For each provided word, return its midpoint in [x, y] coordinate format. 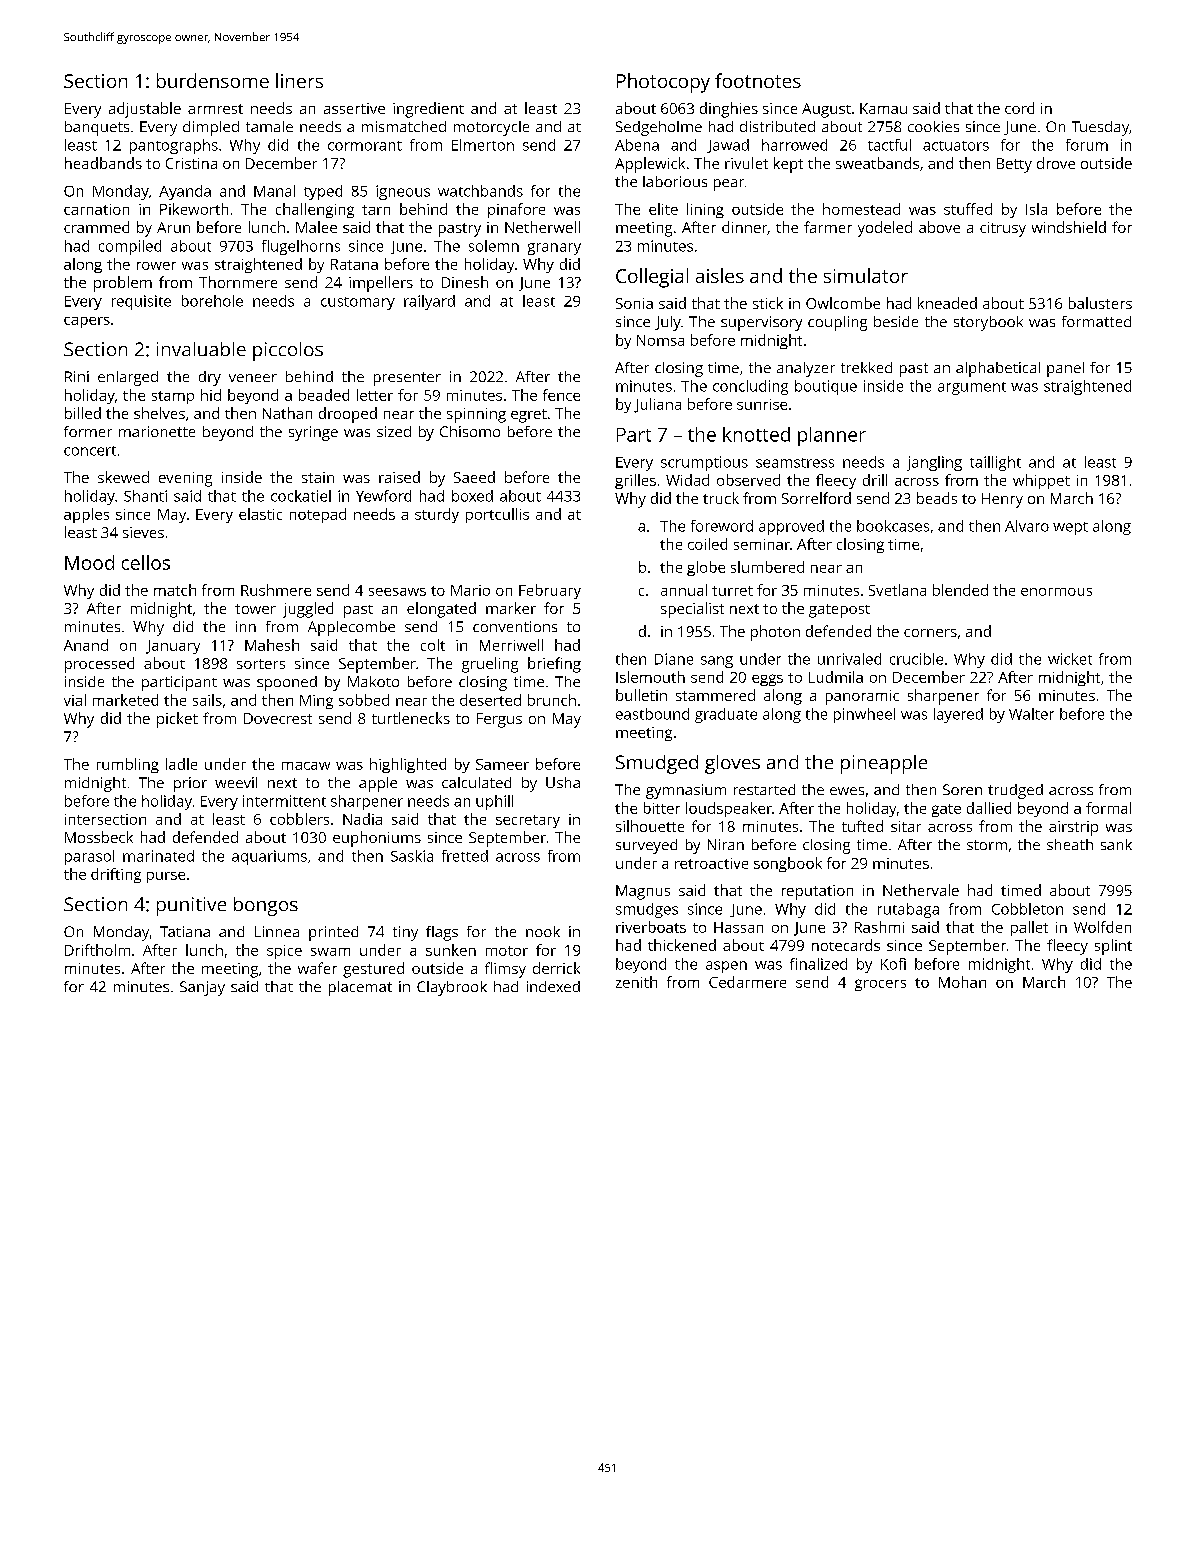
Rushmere [276, 590]
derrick [556, 968]
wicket [1070, 659]
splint [1113, 947]
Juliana [657, 405]
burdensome [213, 80]
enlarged [128, 378]
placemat [360, 988]
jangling [934, 463]
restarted [764, 789]
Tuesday [1100, 128]
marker [511, 608]
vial [75, 700]
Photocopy [663, 83]
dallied [989, 808]
